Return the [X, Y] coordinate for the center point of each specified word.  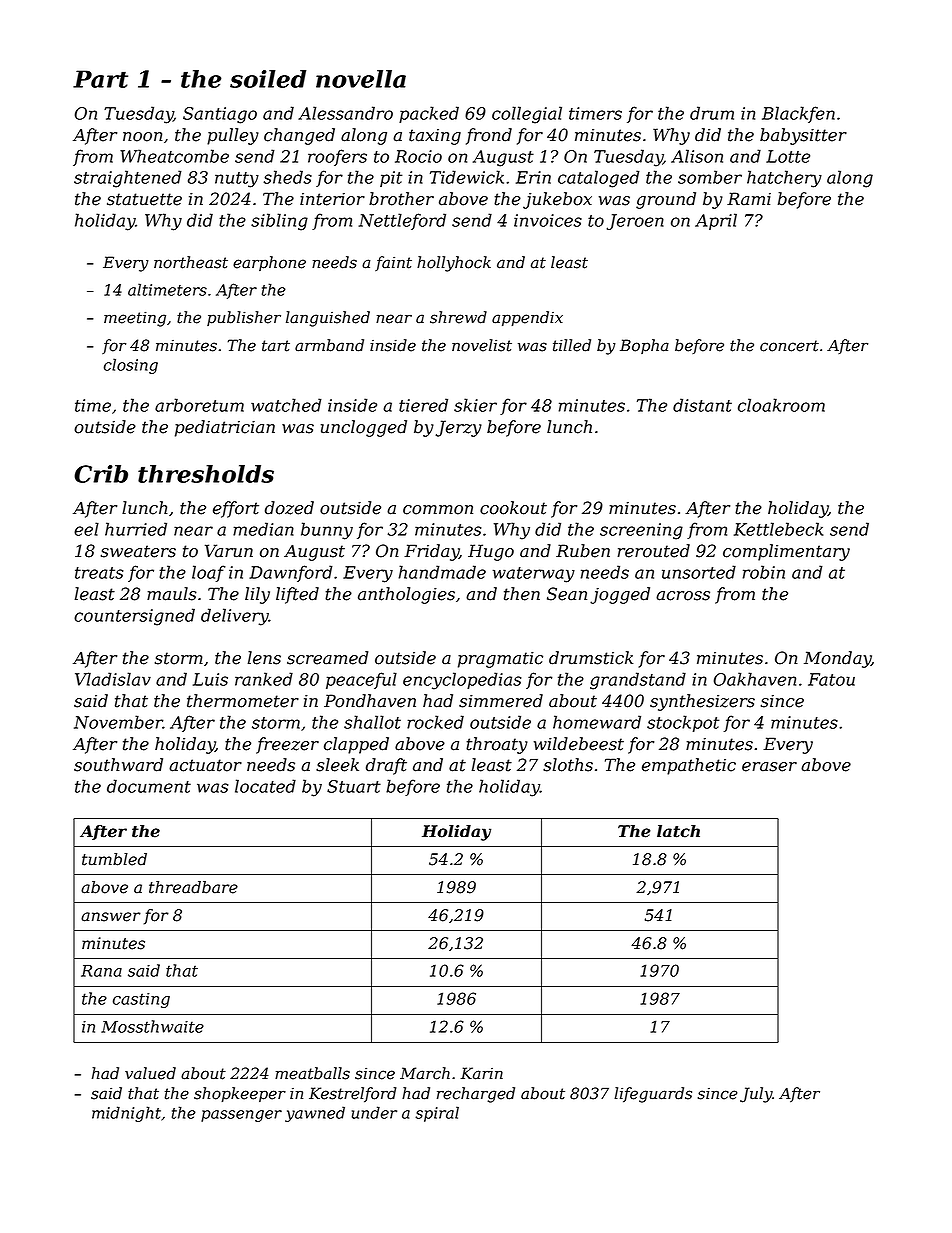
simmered [501, 701]
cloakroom [781, 405]
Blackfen [798, 114]
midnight [126, 1114]
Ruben [583, 551]
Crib [101, 474]
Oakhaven [755, 679]
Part [100, 79]
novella [361, 79]
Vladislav [113, 679]
